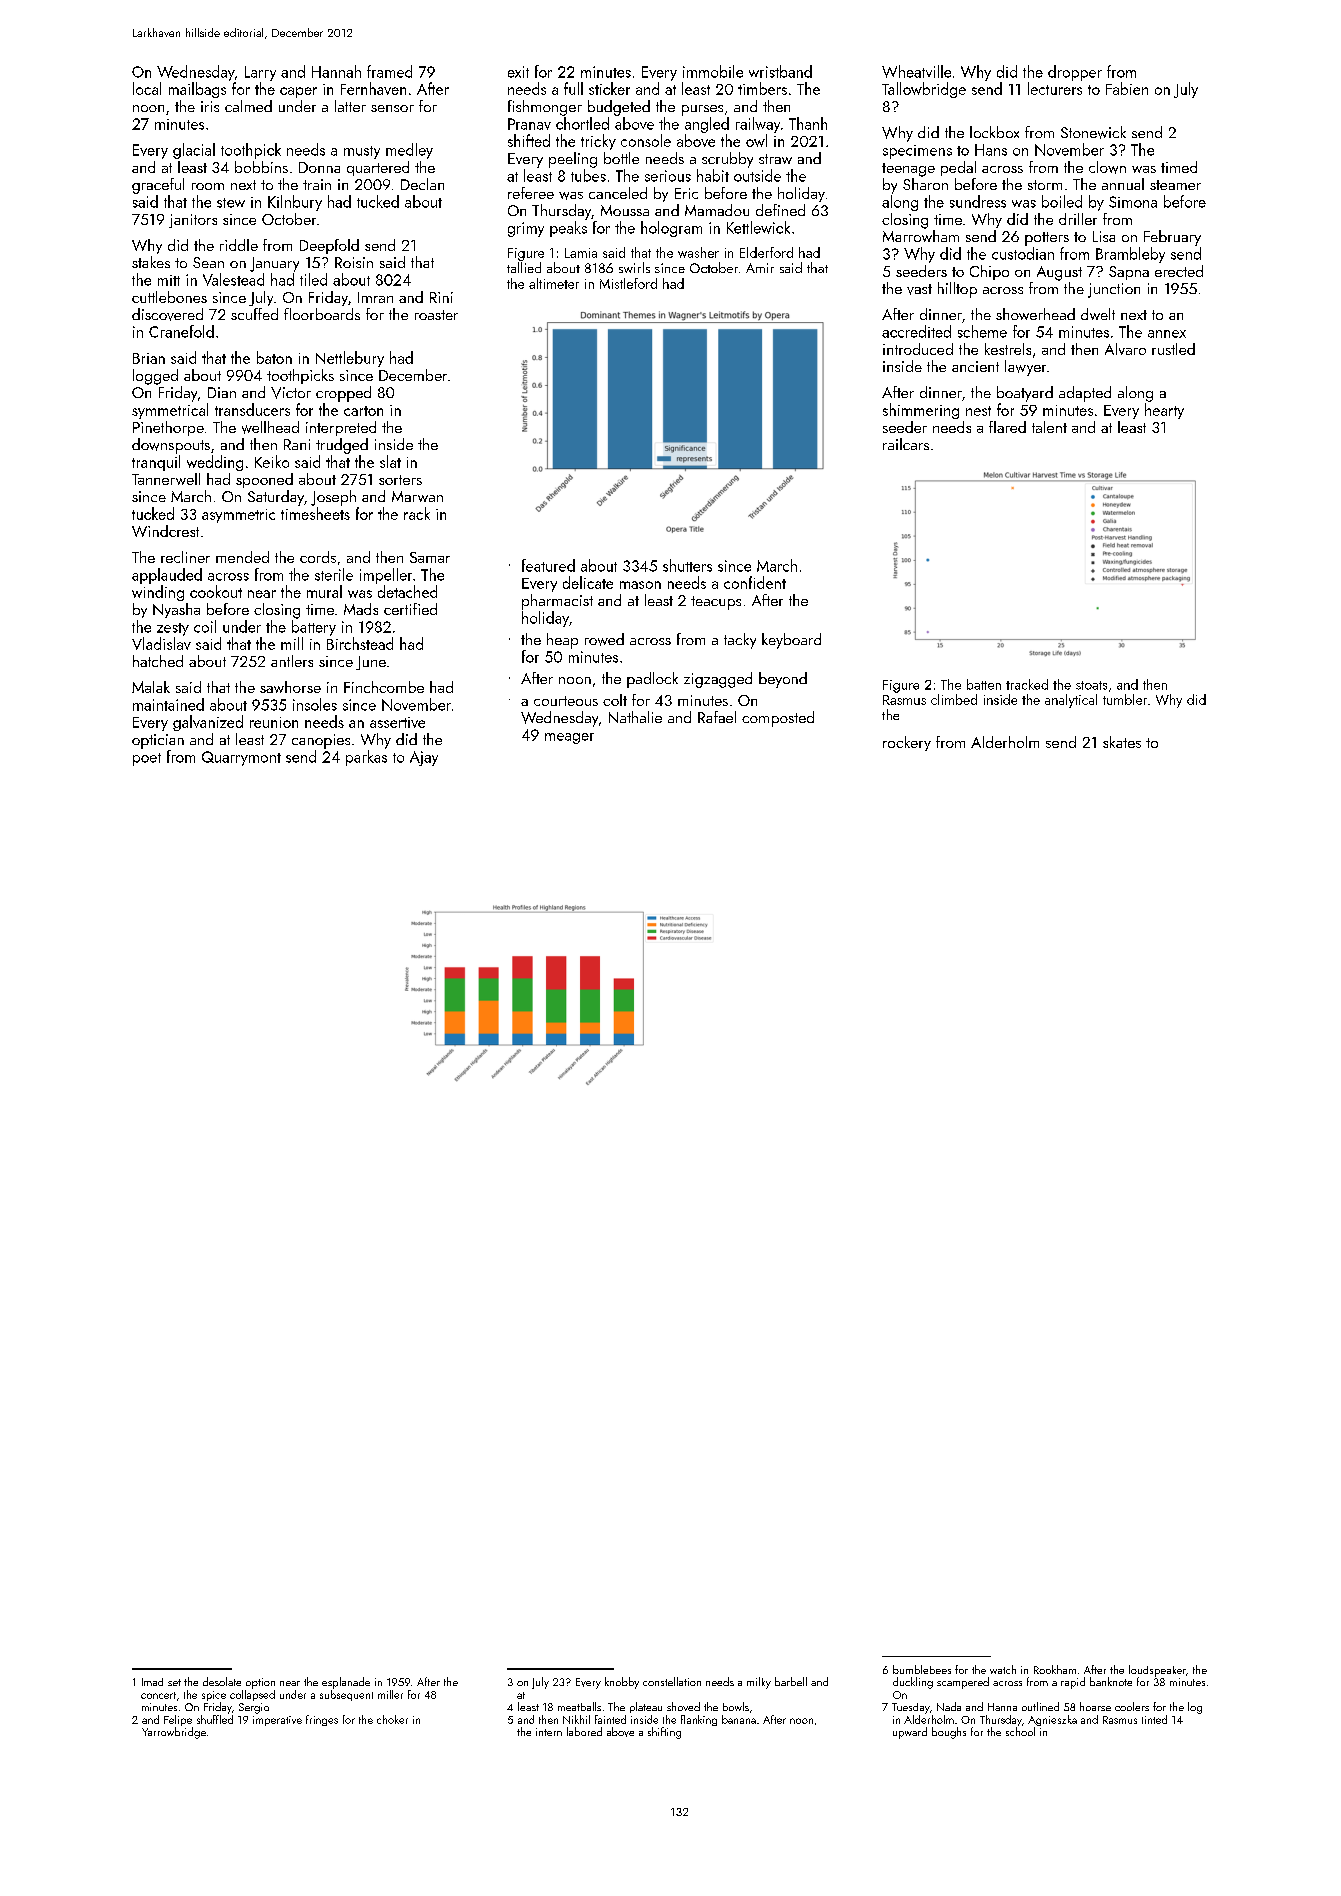 The image size is (1341, 1896). What do you see at coordinates (333, 498) in the screenshot?
I see `Joseph` at bounding box center [333, 498].
